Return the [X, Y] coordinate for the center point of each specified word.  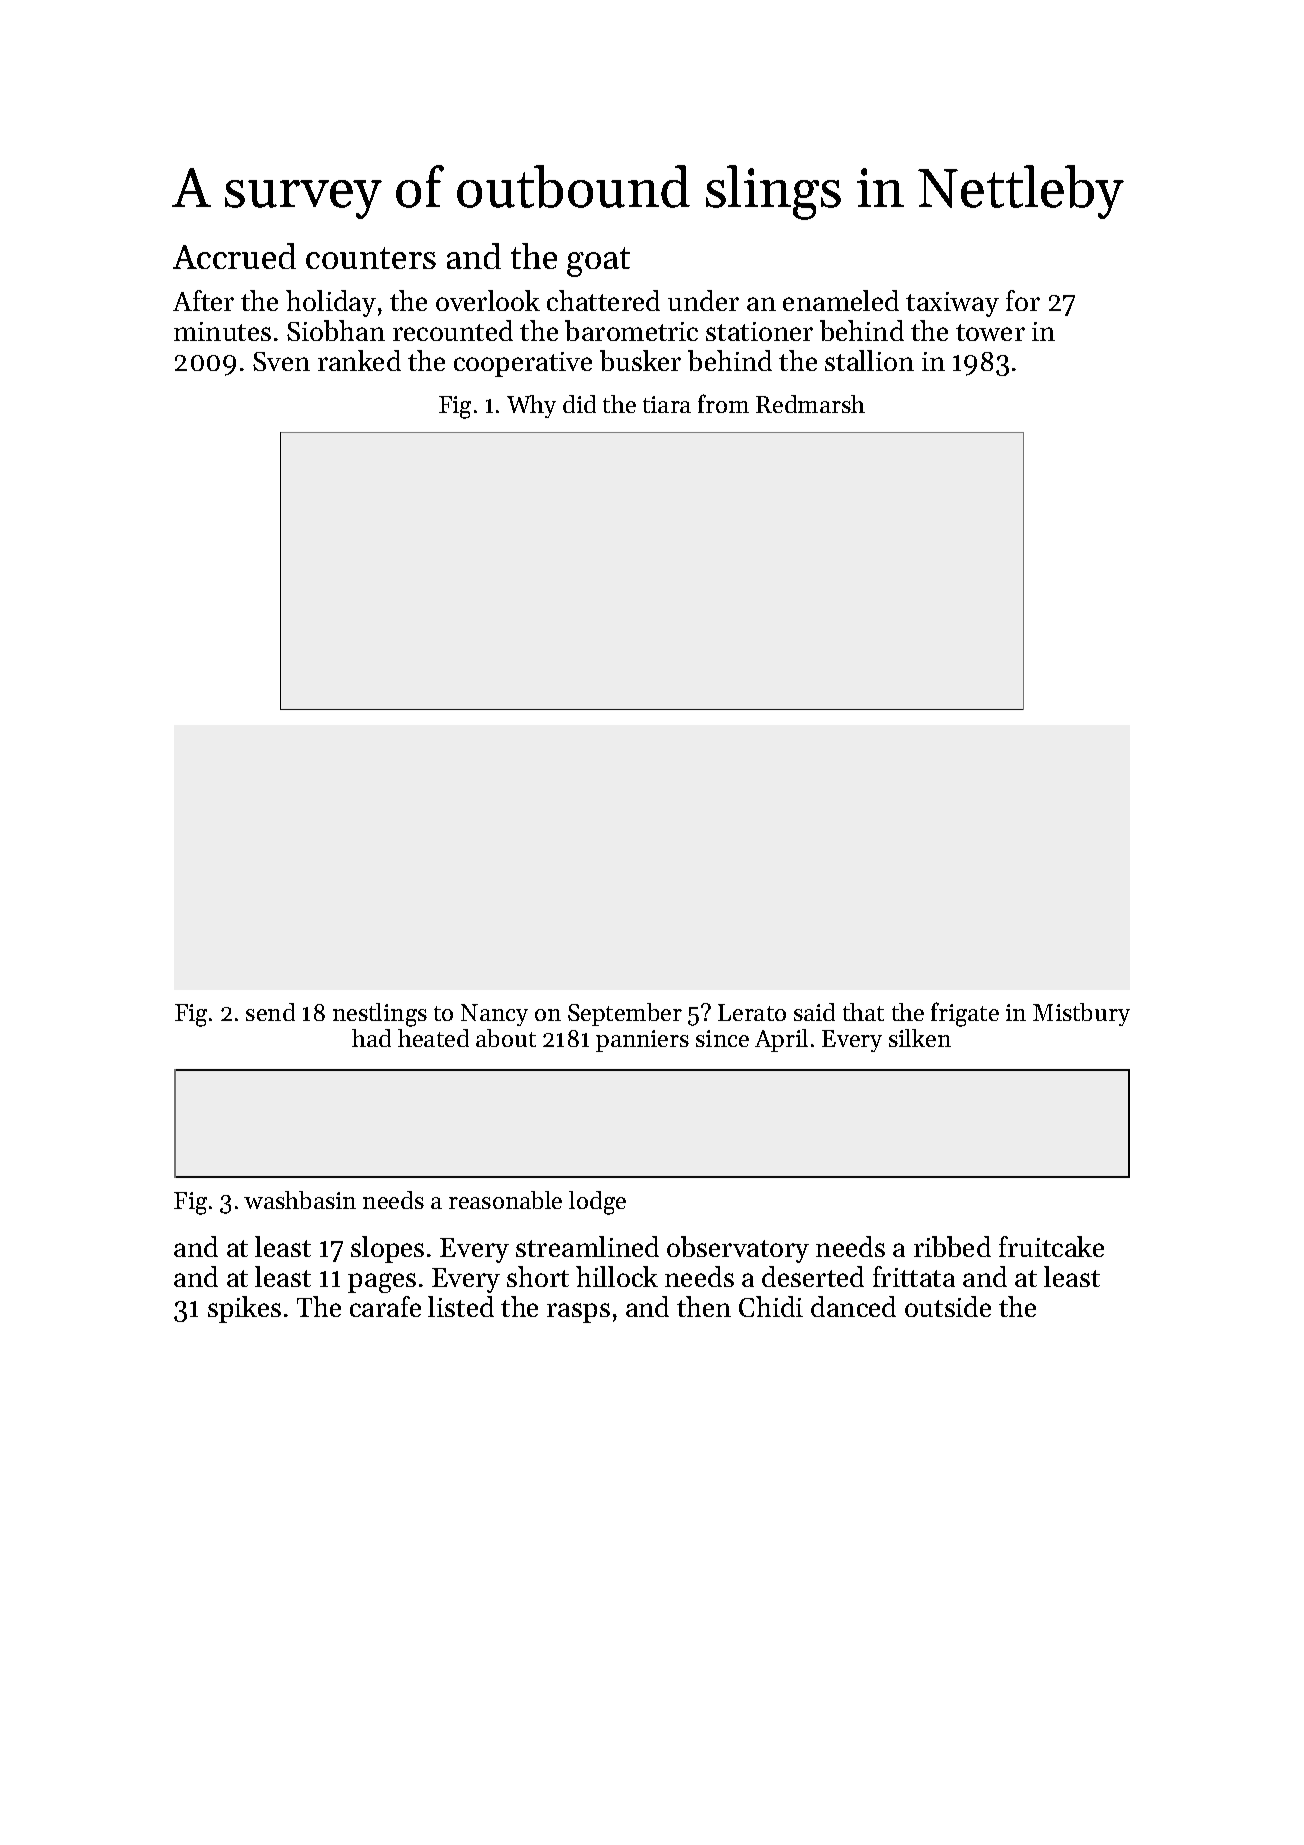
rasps [578, 1313]
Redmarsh [810, 404]
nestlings [380, 1015]
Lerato [752, 1012]
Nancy [494, 1015]
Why [531, 406]
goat [598, 262]
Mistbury [1081, 1014]
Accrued [234, 256]
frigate [965, 1014]
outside [948, 1306]
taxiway [952, 304]
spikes [244, 1309]
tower [990, 332]
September [625, 1014]
